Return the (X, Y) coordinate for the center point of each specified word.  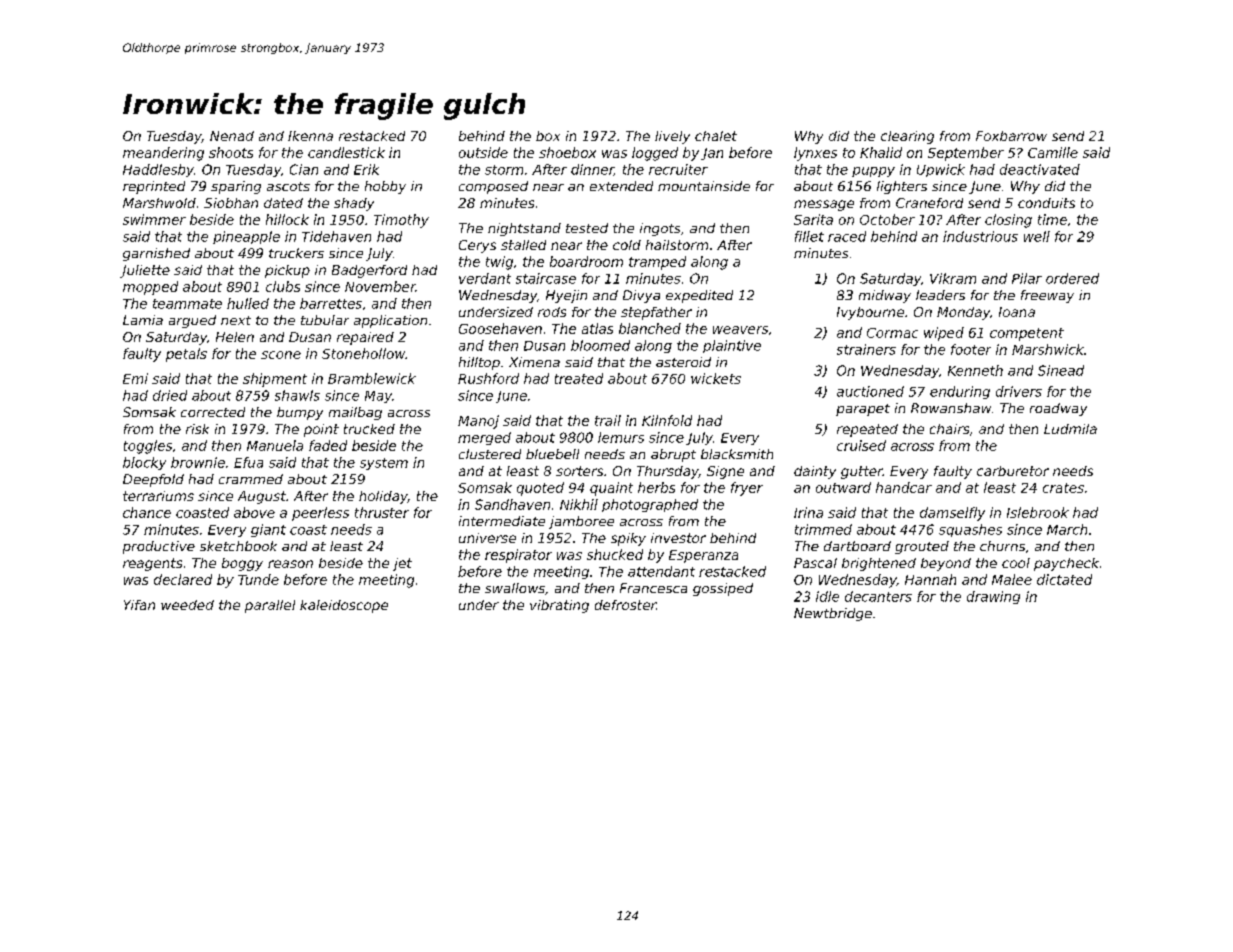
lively (672, 137)
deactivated (1040, 169)
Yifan (139, 605)
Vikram (953, 278)
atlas (597, 328)
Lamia (143, 320)
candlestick (346, 152)
